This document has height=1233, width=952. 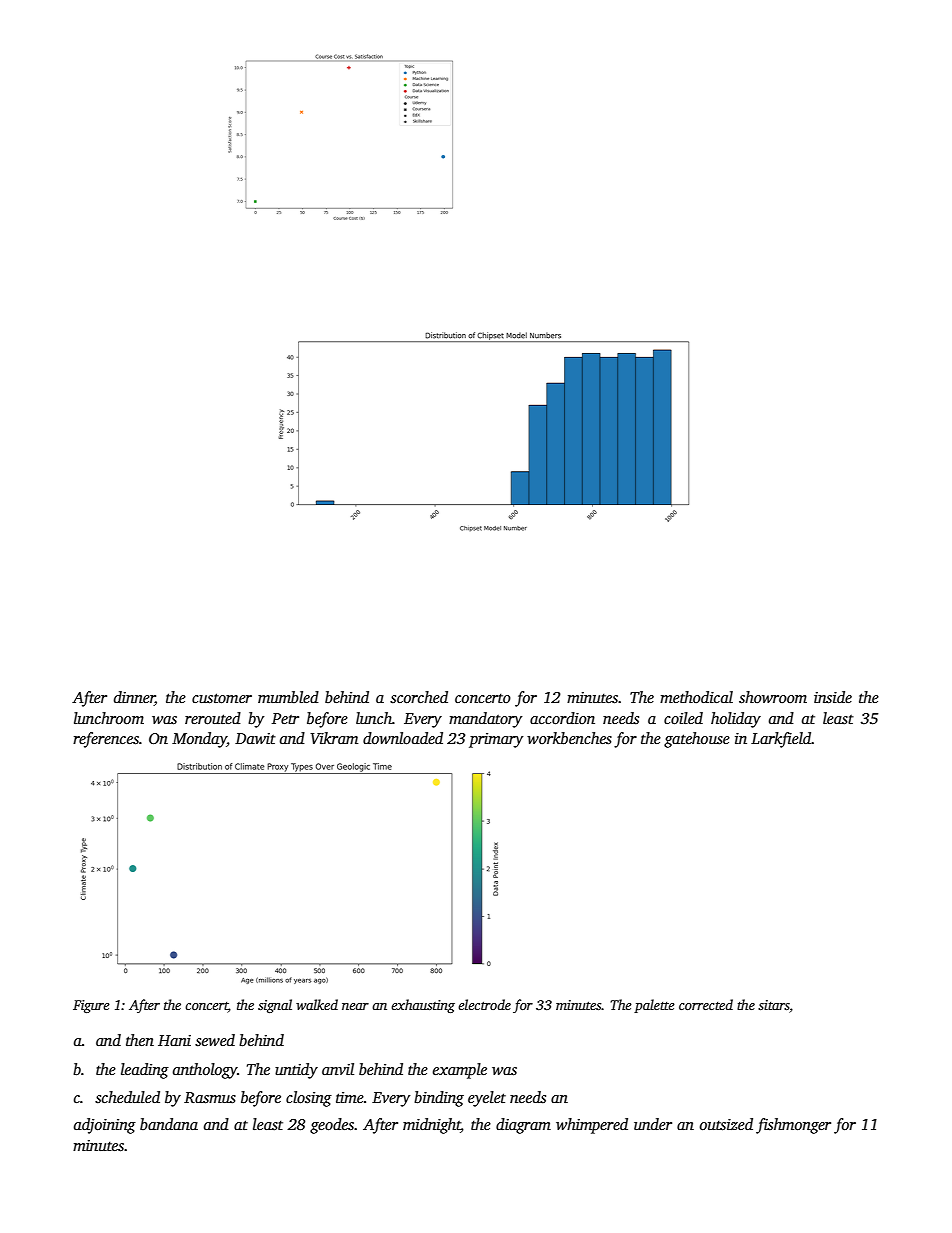 What do you see at coordinates (781, 740) in the document?
I see `Larkfield` at bounding box center [781, 740].
